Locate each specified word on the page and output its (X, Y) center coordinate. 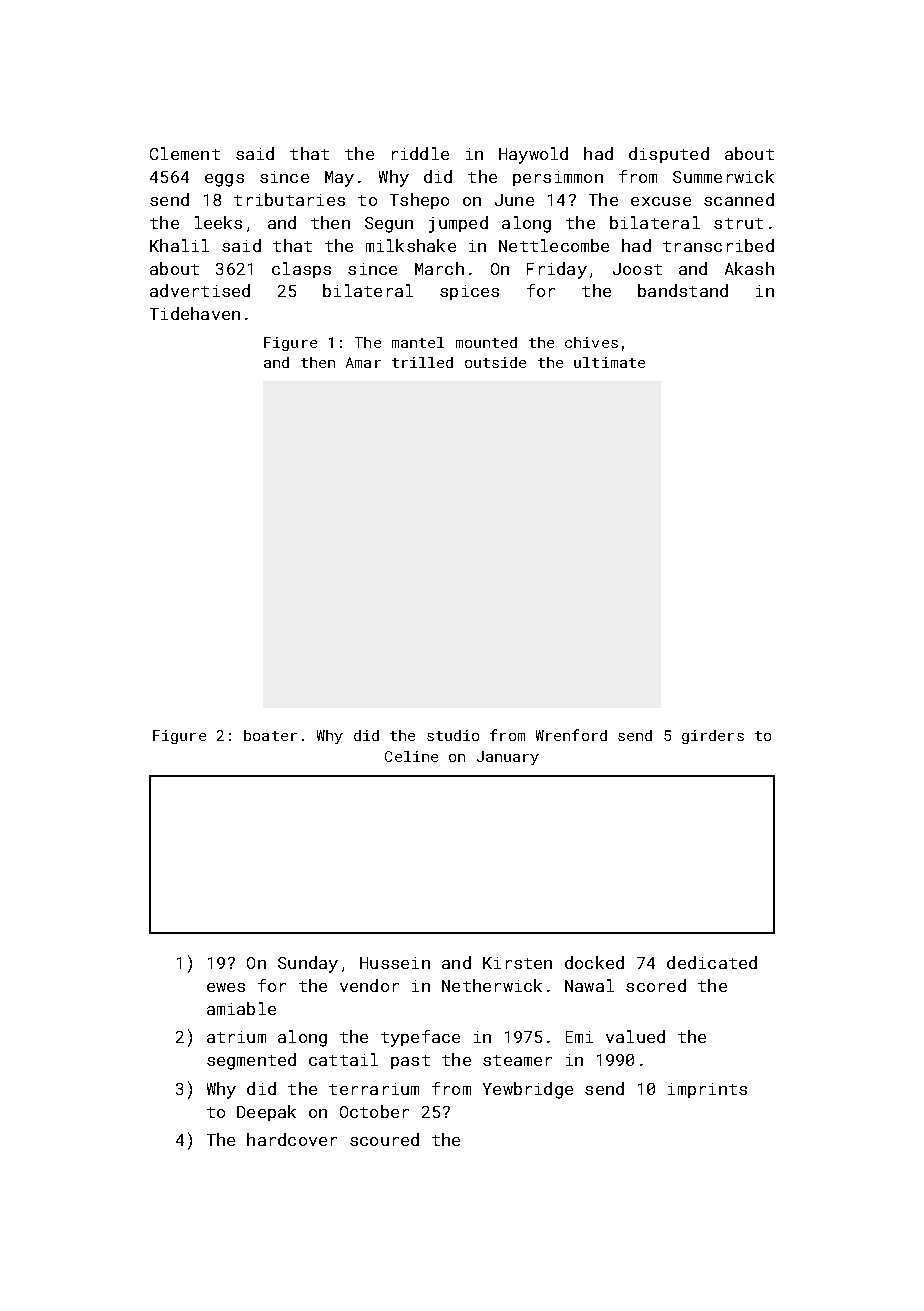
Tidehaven (195, 313)
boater (270, 735)
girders (713, 737)
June (514, 200)
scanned (739, 199)
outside (495, 362)
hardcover (292, 1139)
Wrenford (571, 735)
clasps (301, 270)
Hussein (395, 963)
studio (453, 735)
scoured (384, 1139)
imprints (707, 1090)
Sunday (308, 964)
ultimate (609, 362)
